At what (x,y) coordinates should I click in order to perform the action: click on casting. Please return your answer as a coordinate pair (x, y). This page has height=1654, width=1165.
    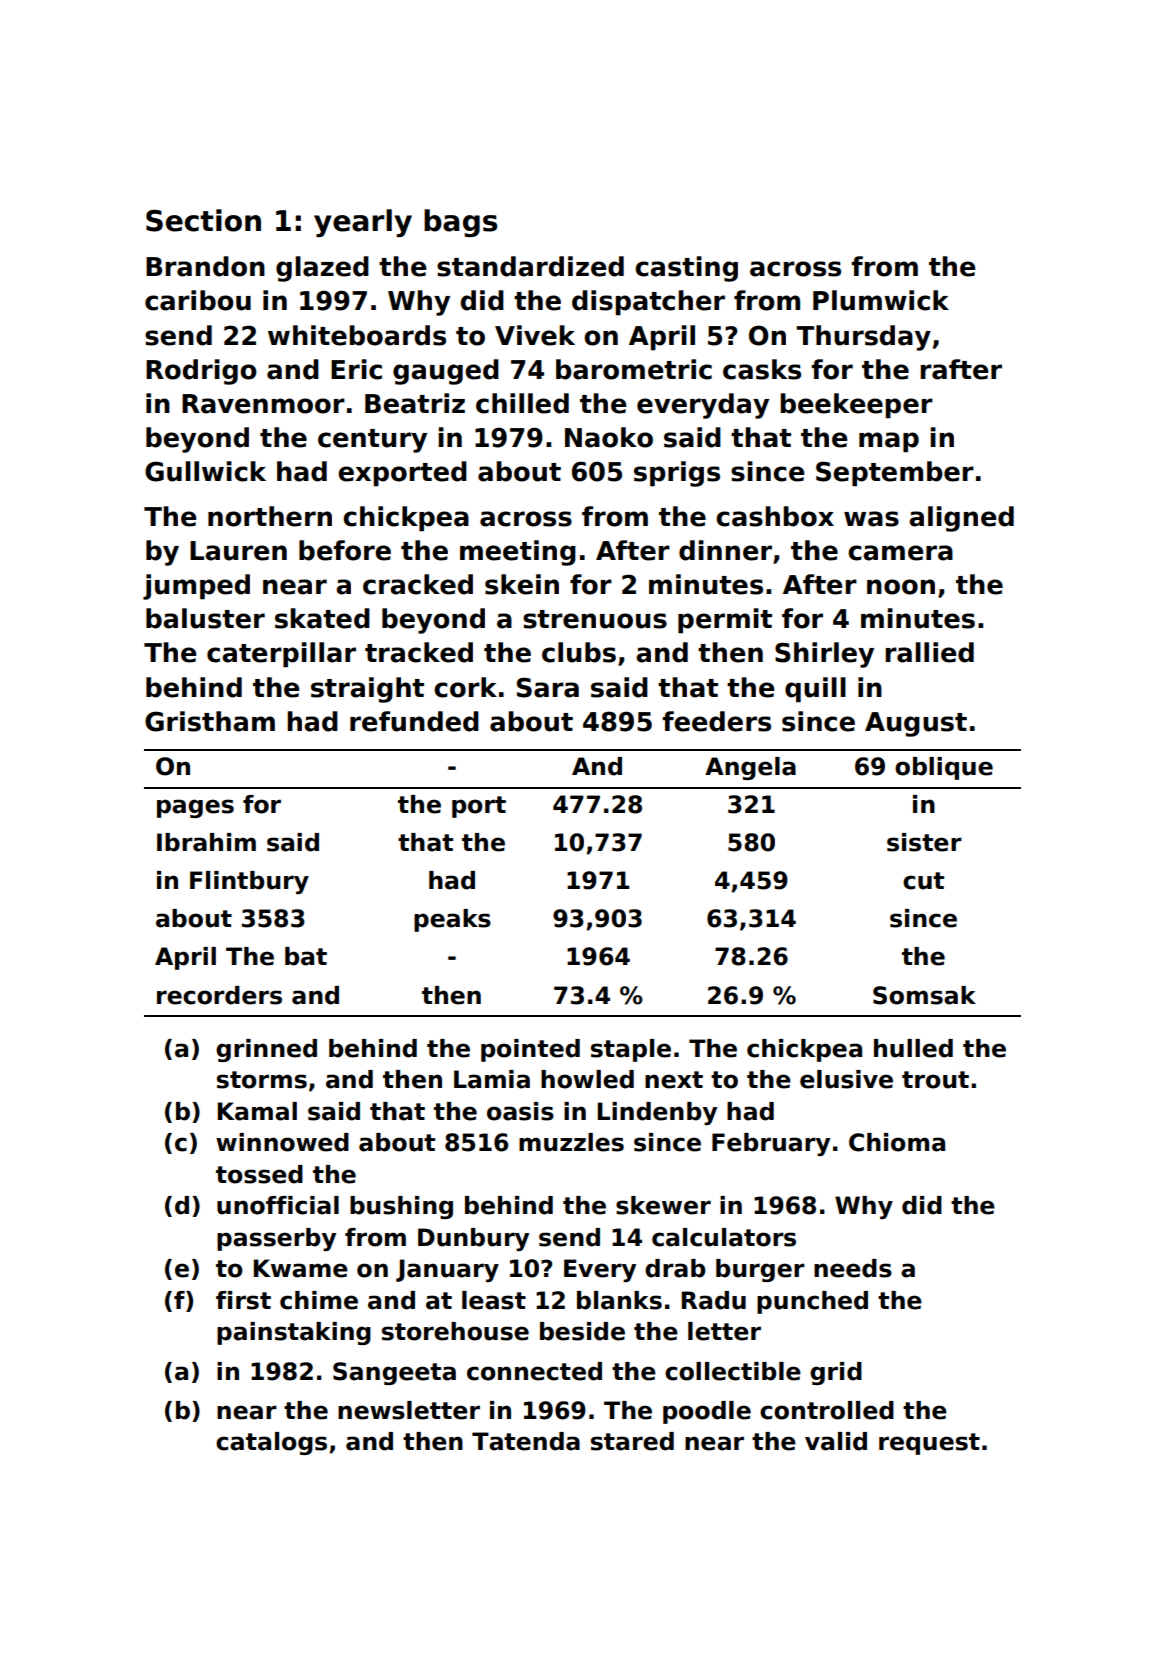
    Looking at the image, I should click on (686, 269).
